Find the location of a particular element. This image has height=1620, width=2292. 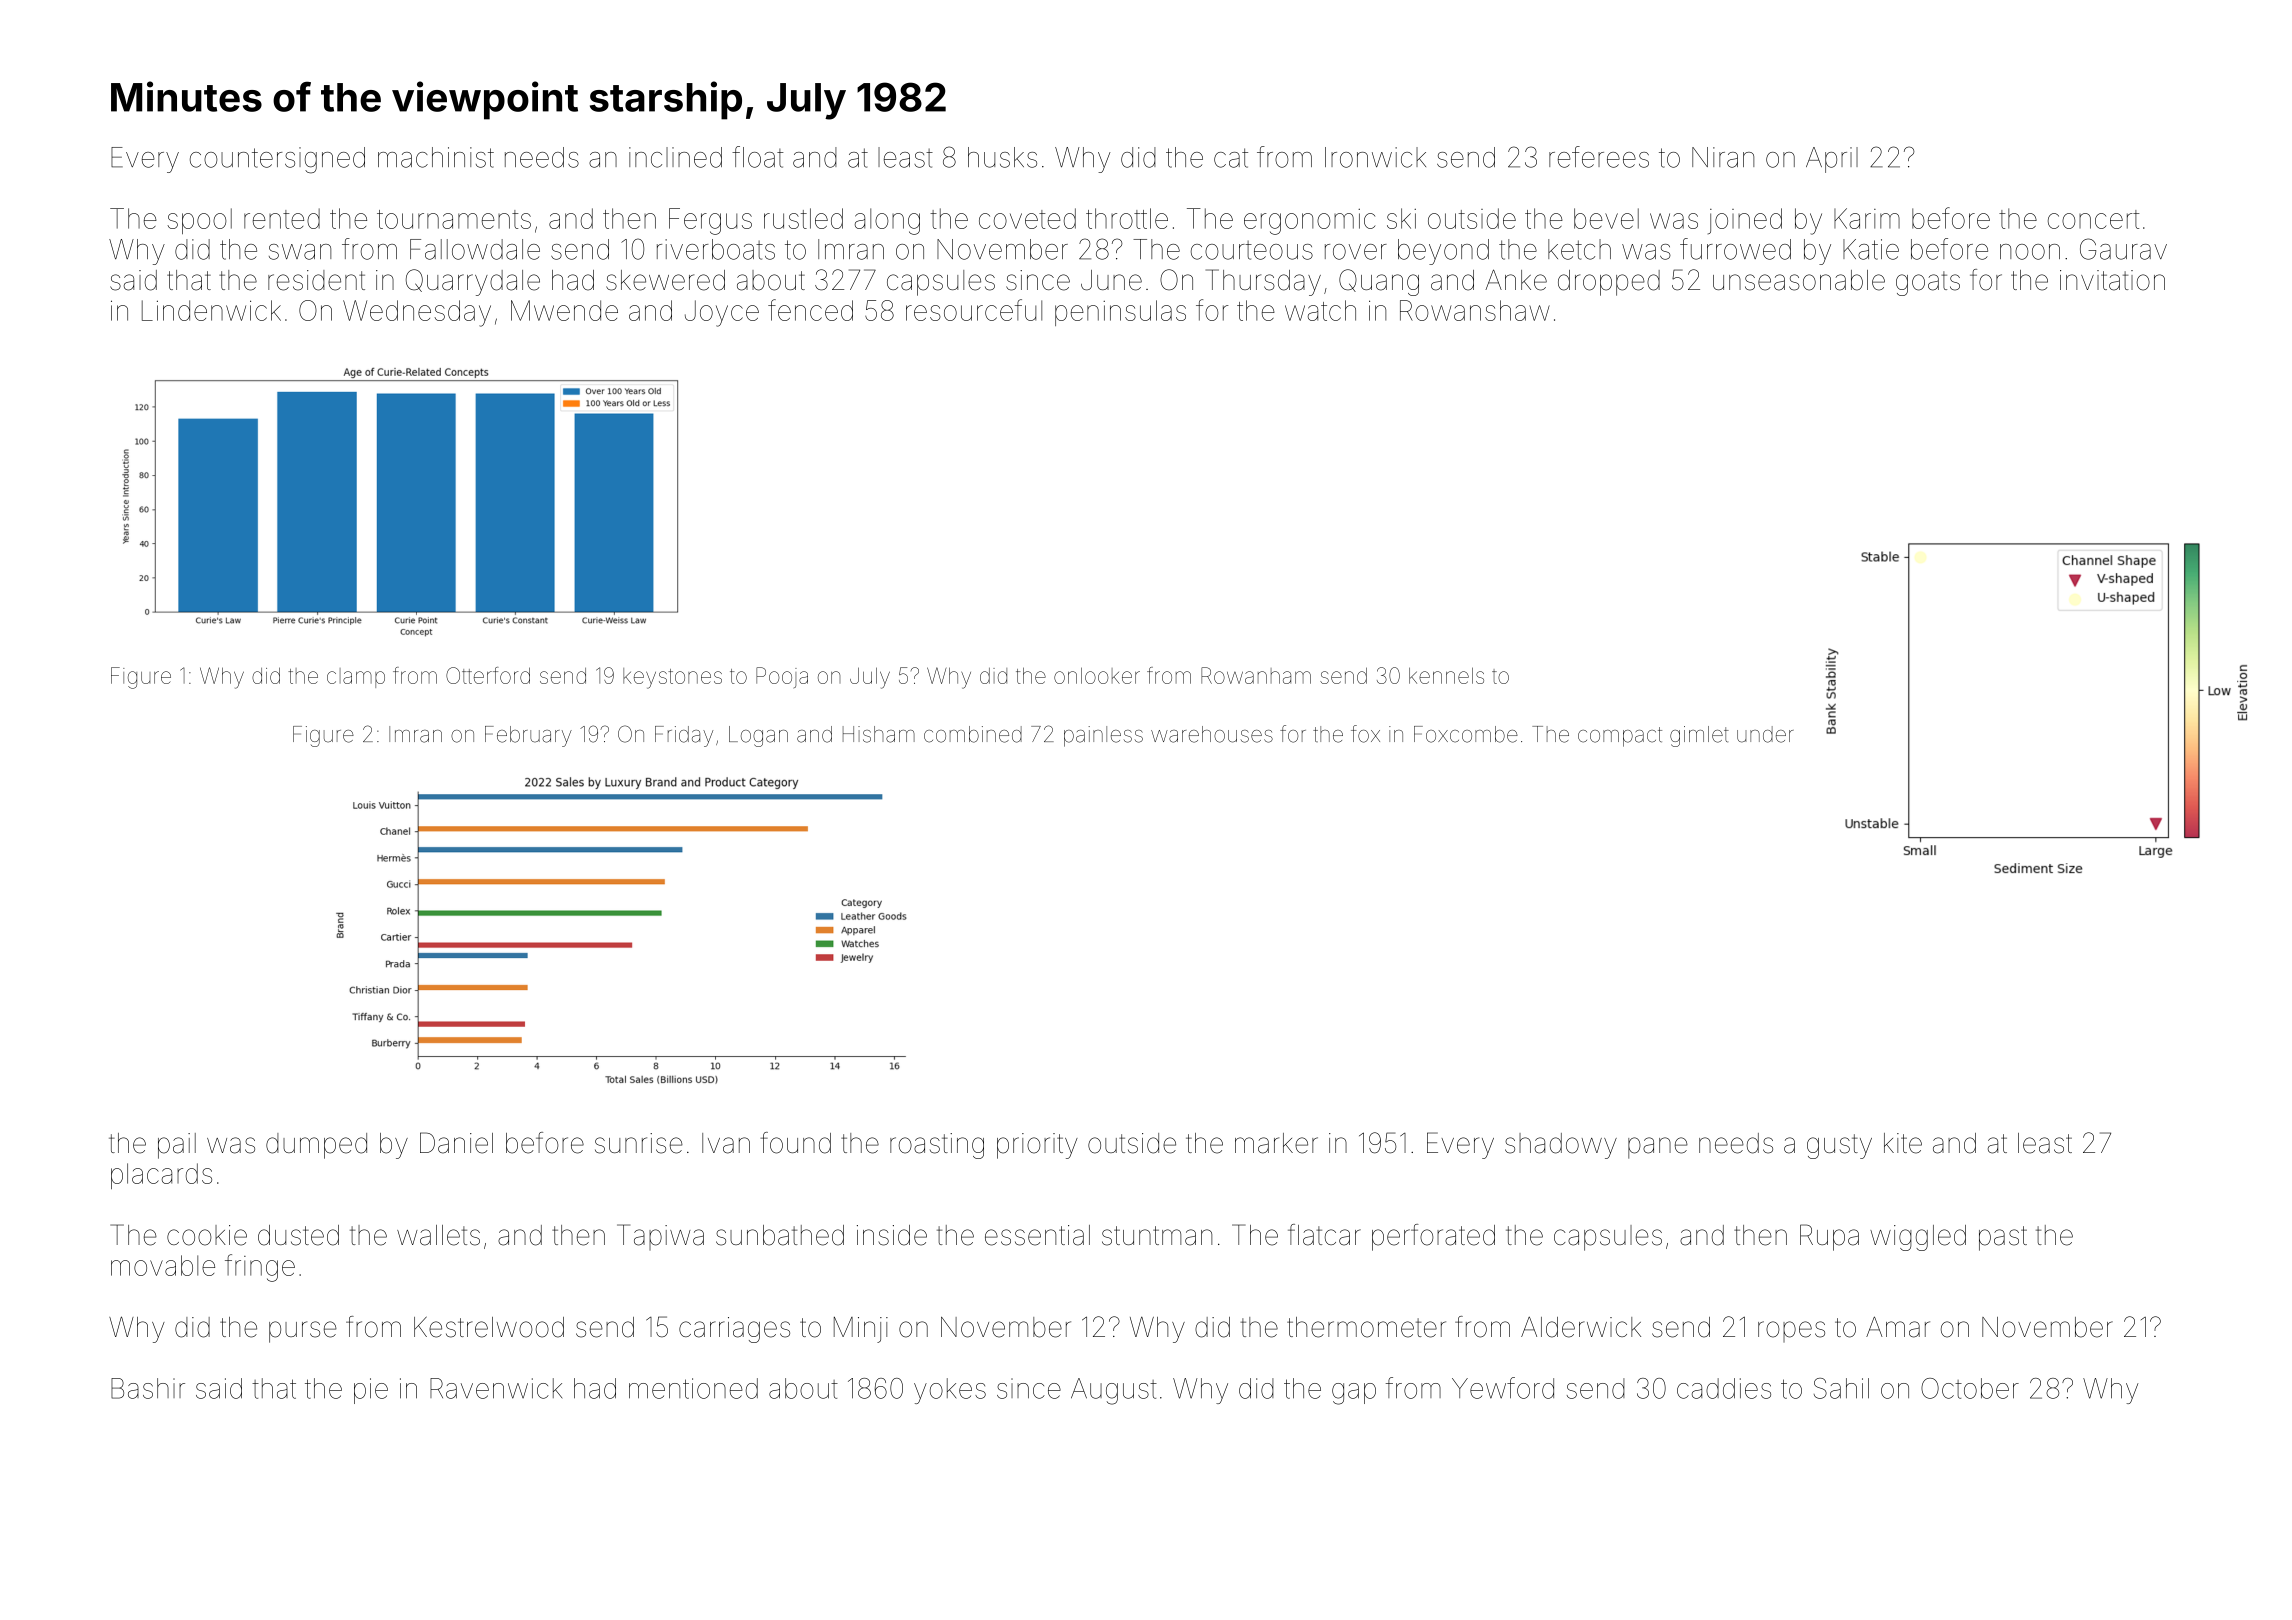

Gaurav is located at coordinates (2123, 249).
